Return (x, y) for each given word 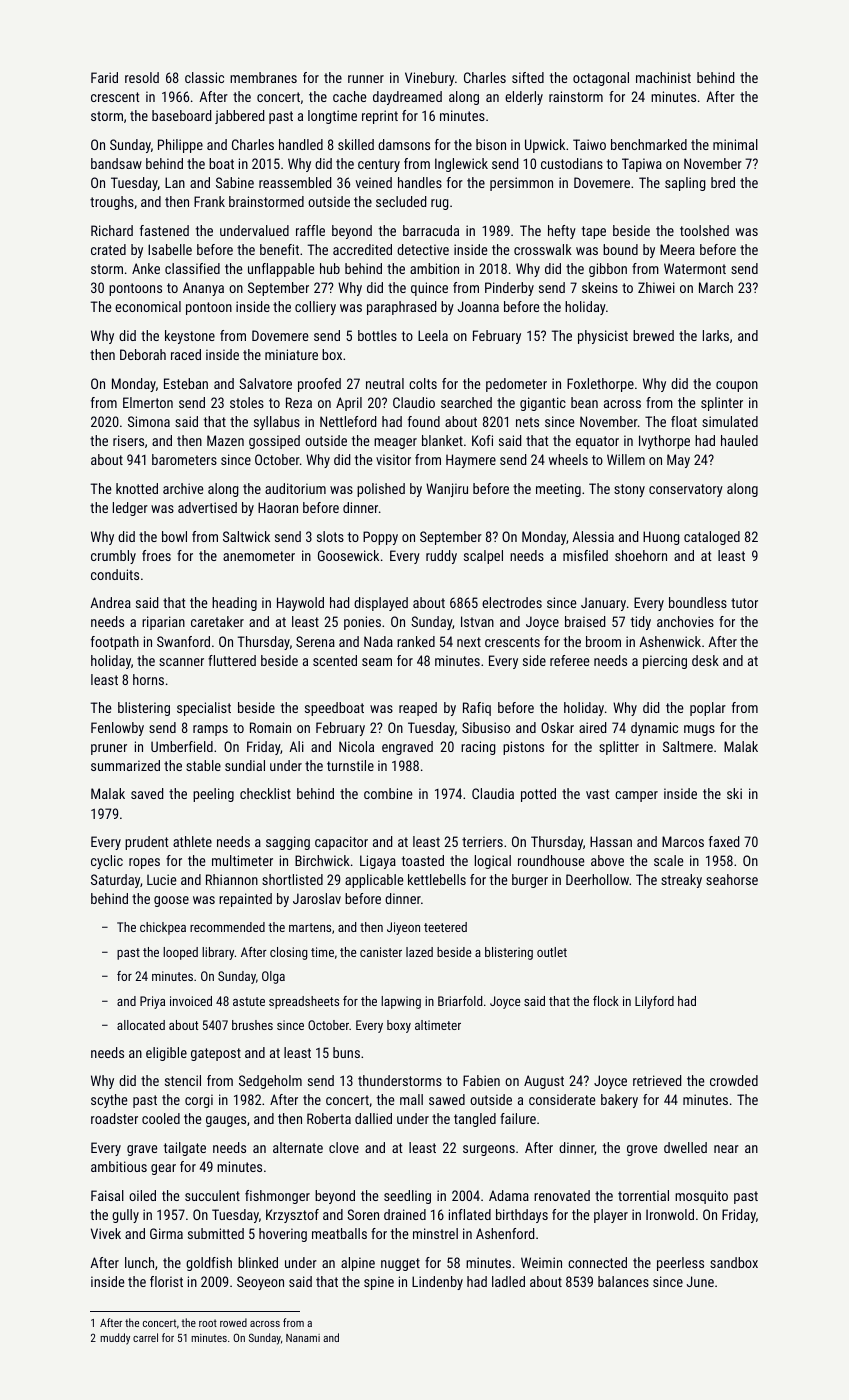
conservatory (686, 490)
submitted (216, 1233)
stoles (247, 402)
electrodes (512, 602)
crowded (734, 1080)
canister (381, 952)
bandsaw (116, 163)
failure (518, 1118)
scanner (181, 662)
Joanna (478, 306)
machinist (663, 77)
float (684, 421)
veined (374, 182)
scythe (109, 1101)
